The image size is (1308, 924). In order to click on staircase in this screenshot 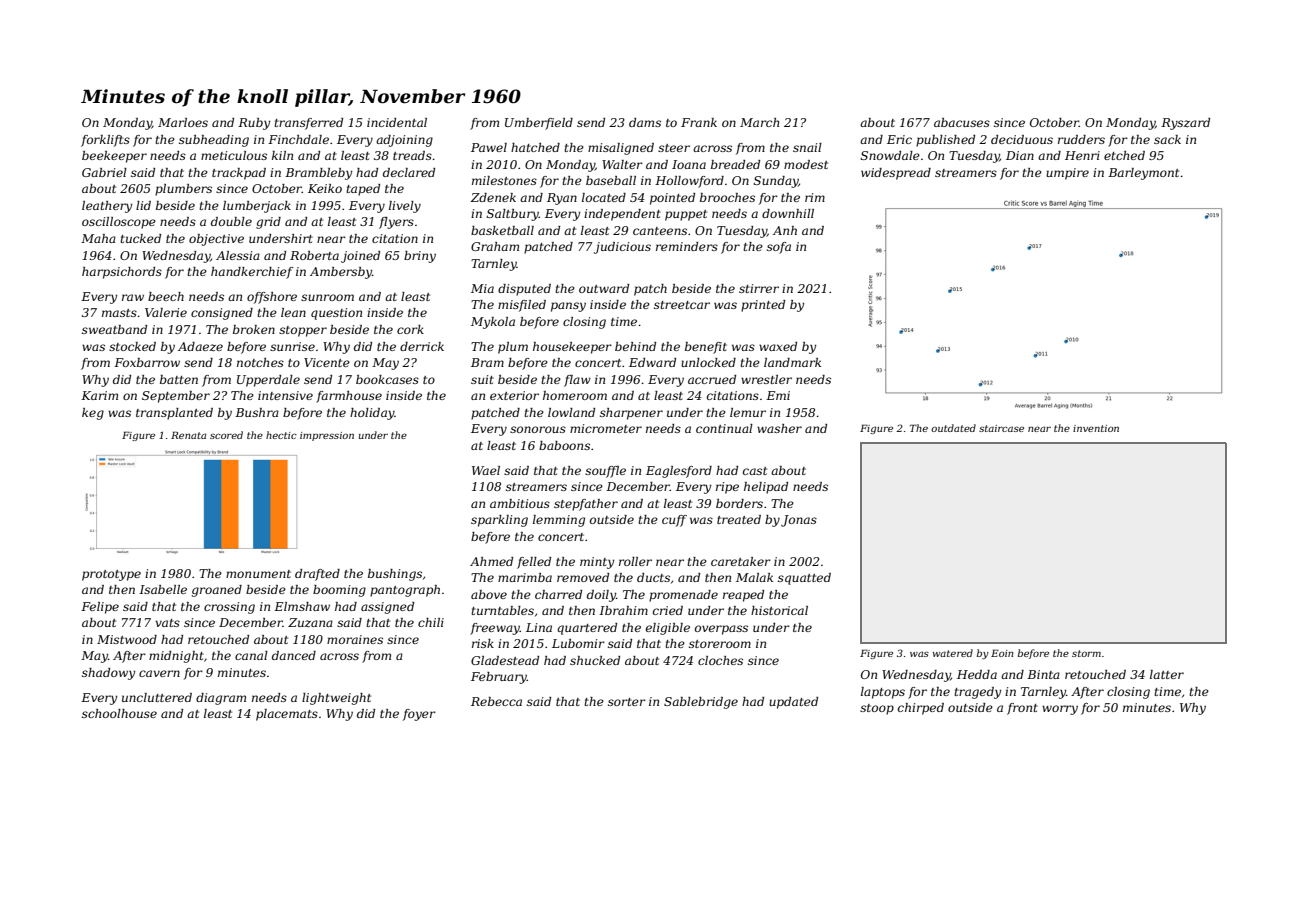, I will do `click(1001, 428)`.
